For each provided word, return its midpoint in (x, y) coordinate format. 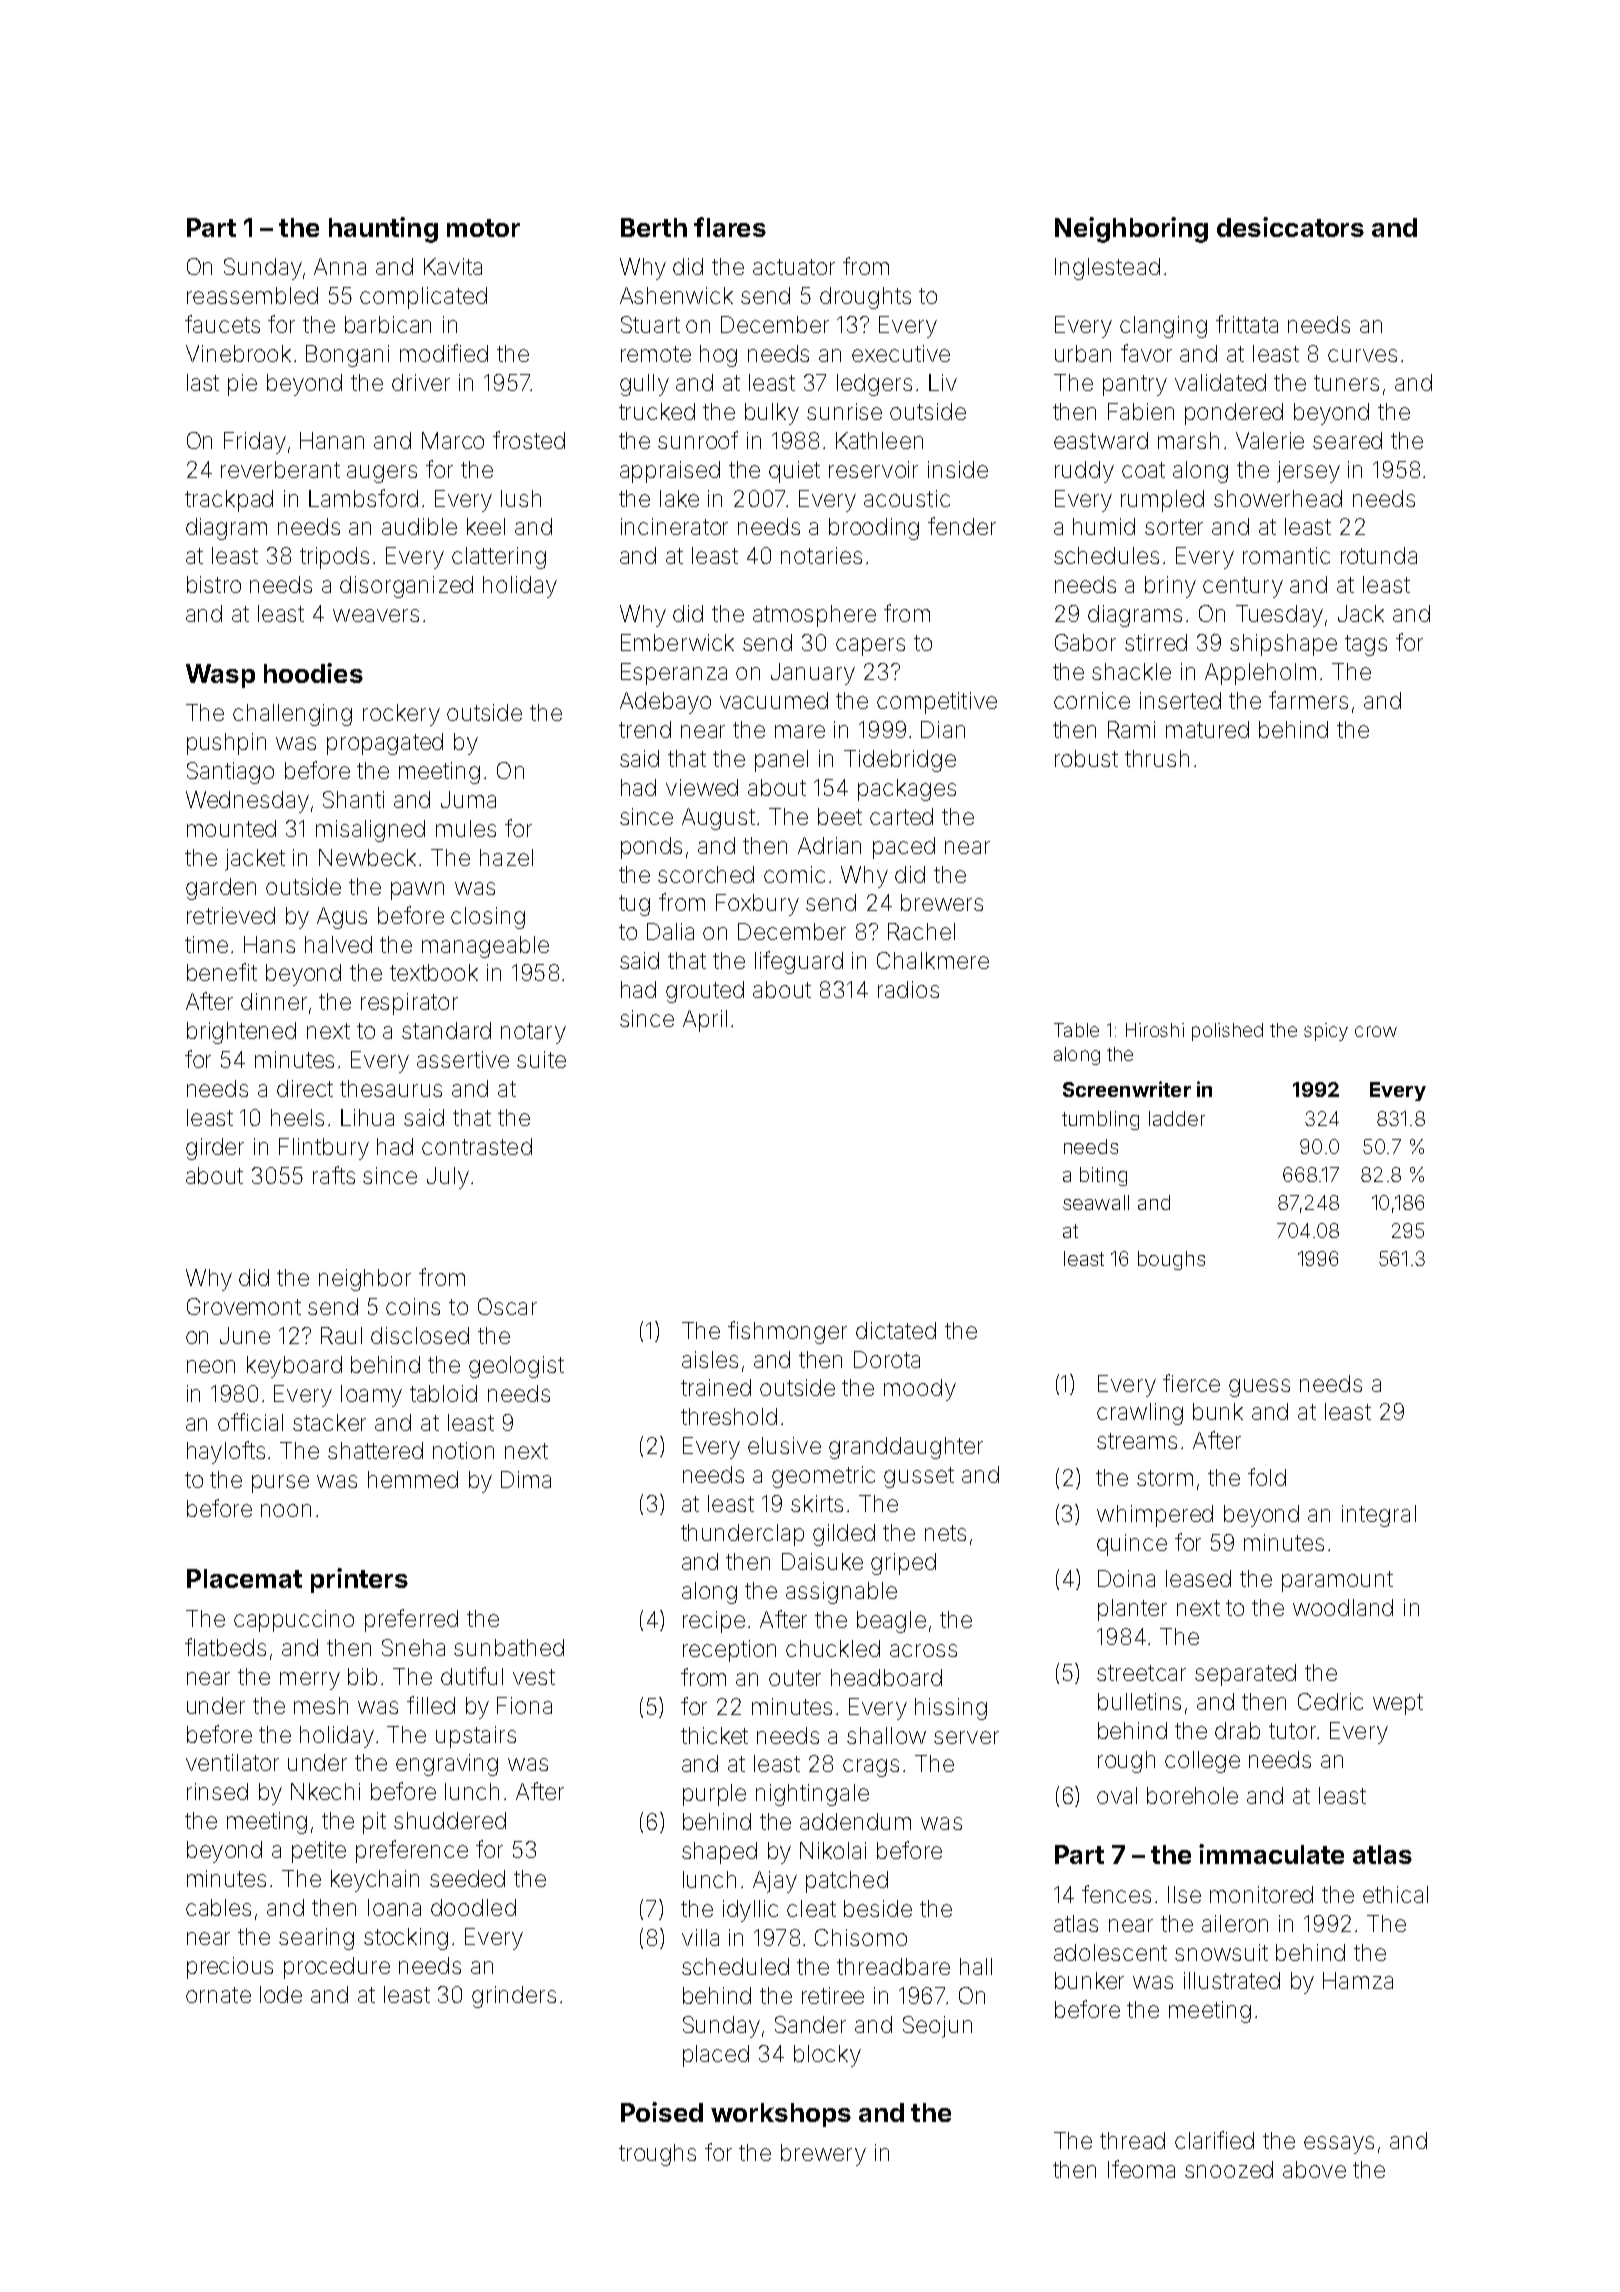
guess (1259, 1388)
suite (541, 1059)
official (250, 1422)
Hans (269, 944)
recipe (714, 1622)
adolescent (1110, 1952)
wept (1398, 1704)
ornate (218, 1995)
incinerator (674, 526)
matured (1207, 729)
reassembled (252, 295)
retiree (833, 1995)
